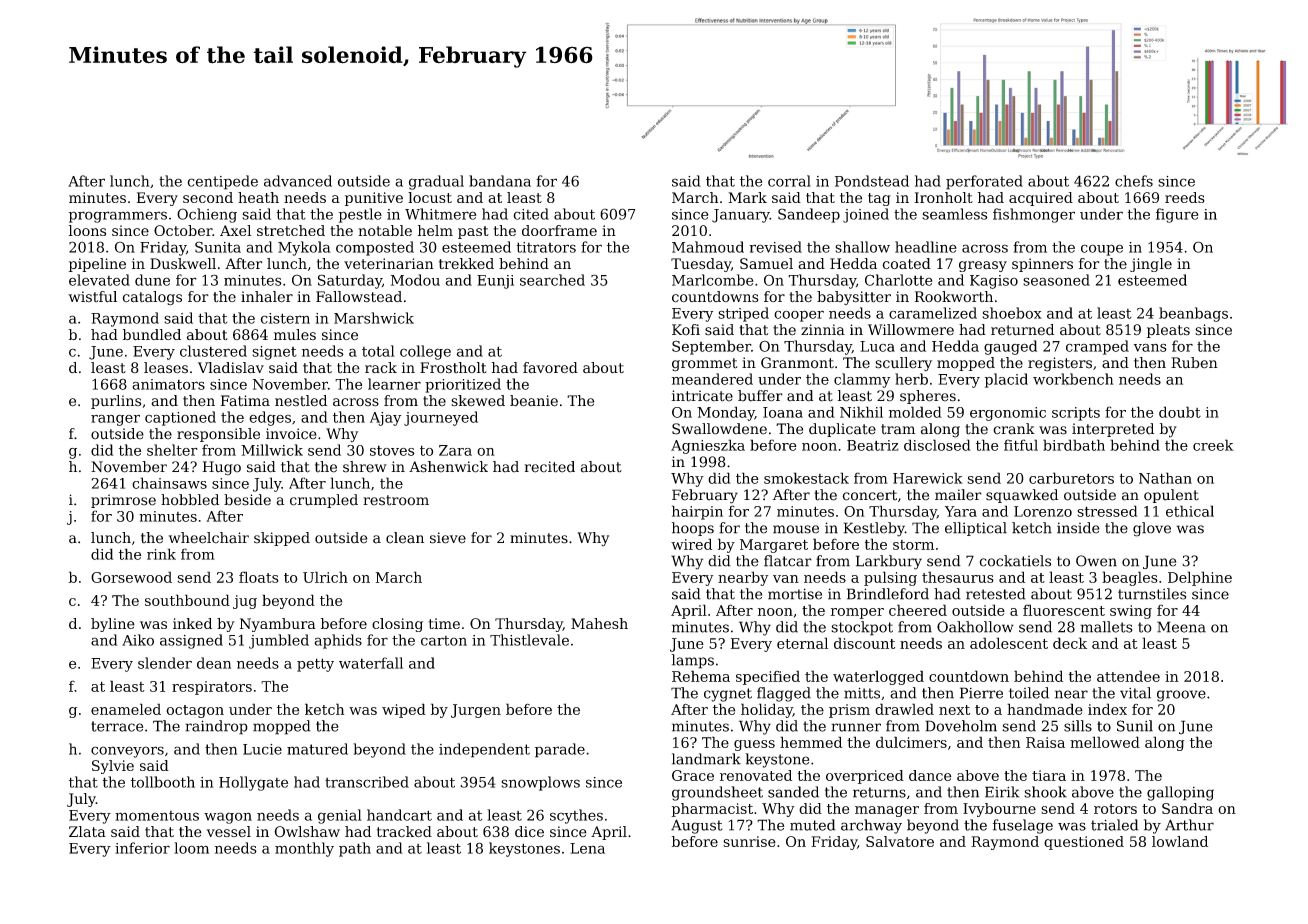 The width and height of the screenshot is (1308, 924). I want to click on Samuel, so click(766, 263).
